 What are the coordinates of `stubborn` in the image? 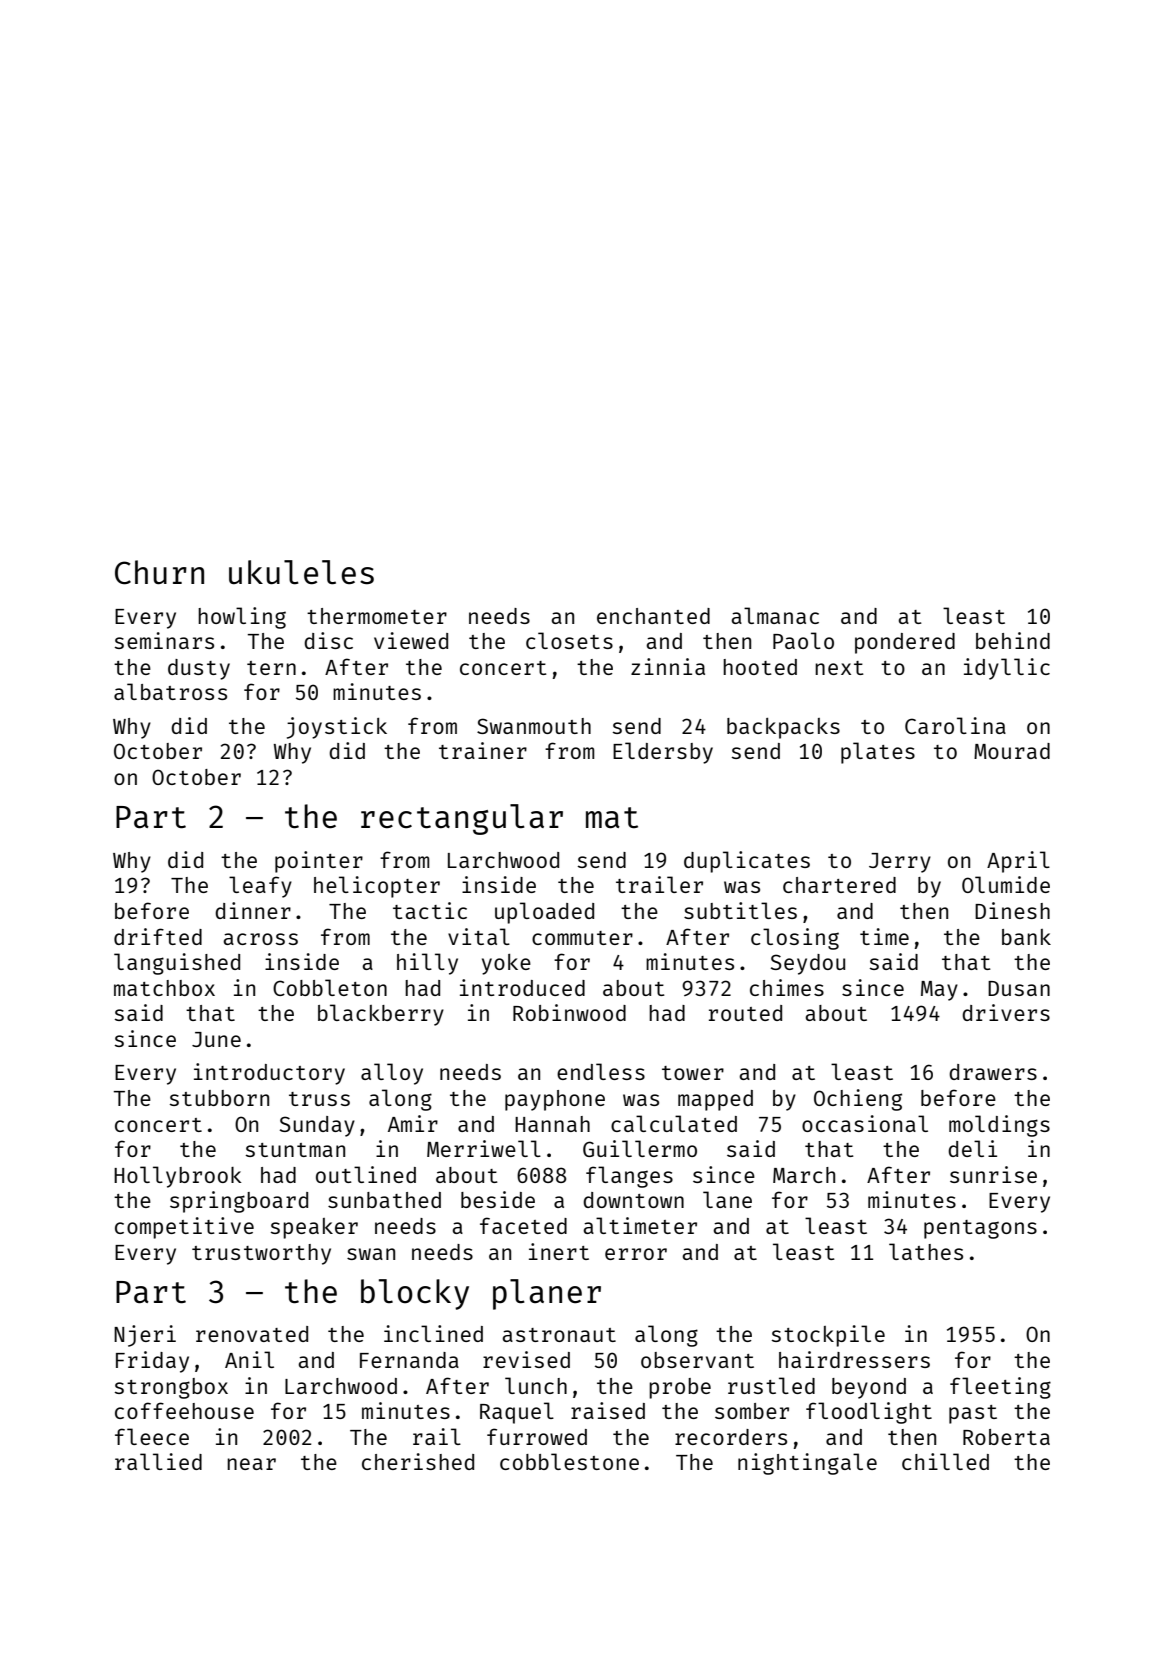 It's located at (219, 1098).
